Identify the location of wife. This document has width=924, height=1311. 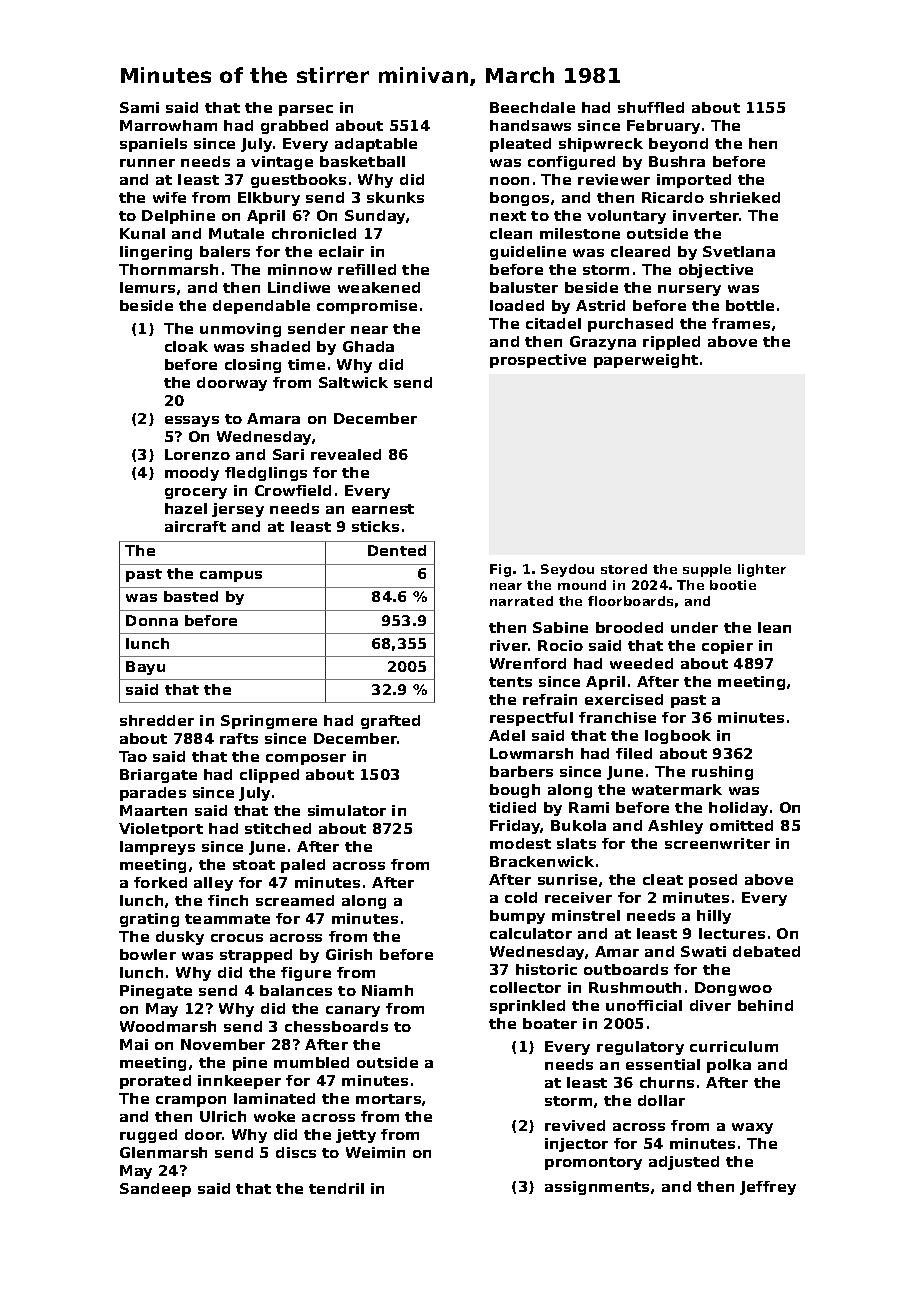
(169, 197).
